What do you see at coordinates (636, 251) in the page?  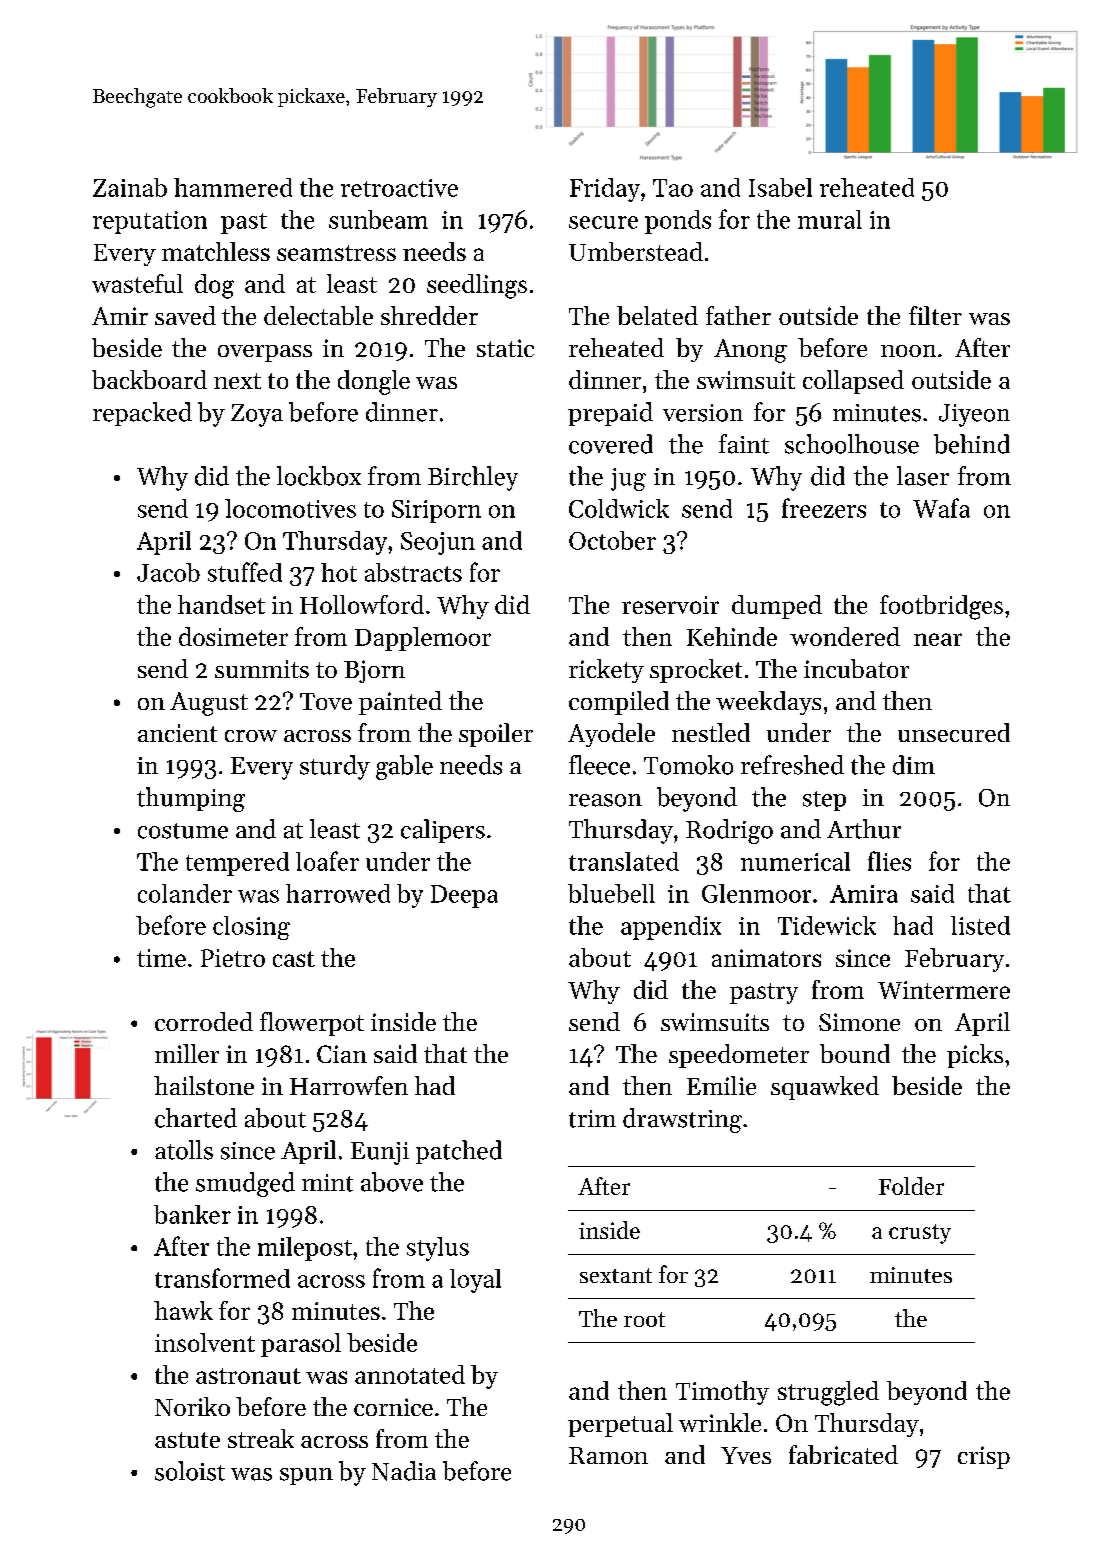 I see `Umberstead` at bounding box center [636, 251].
